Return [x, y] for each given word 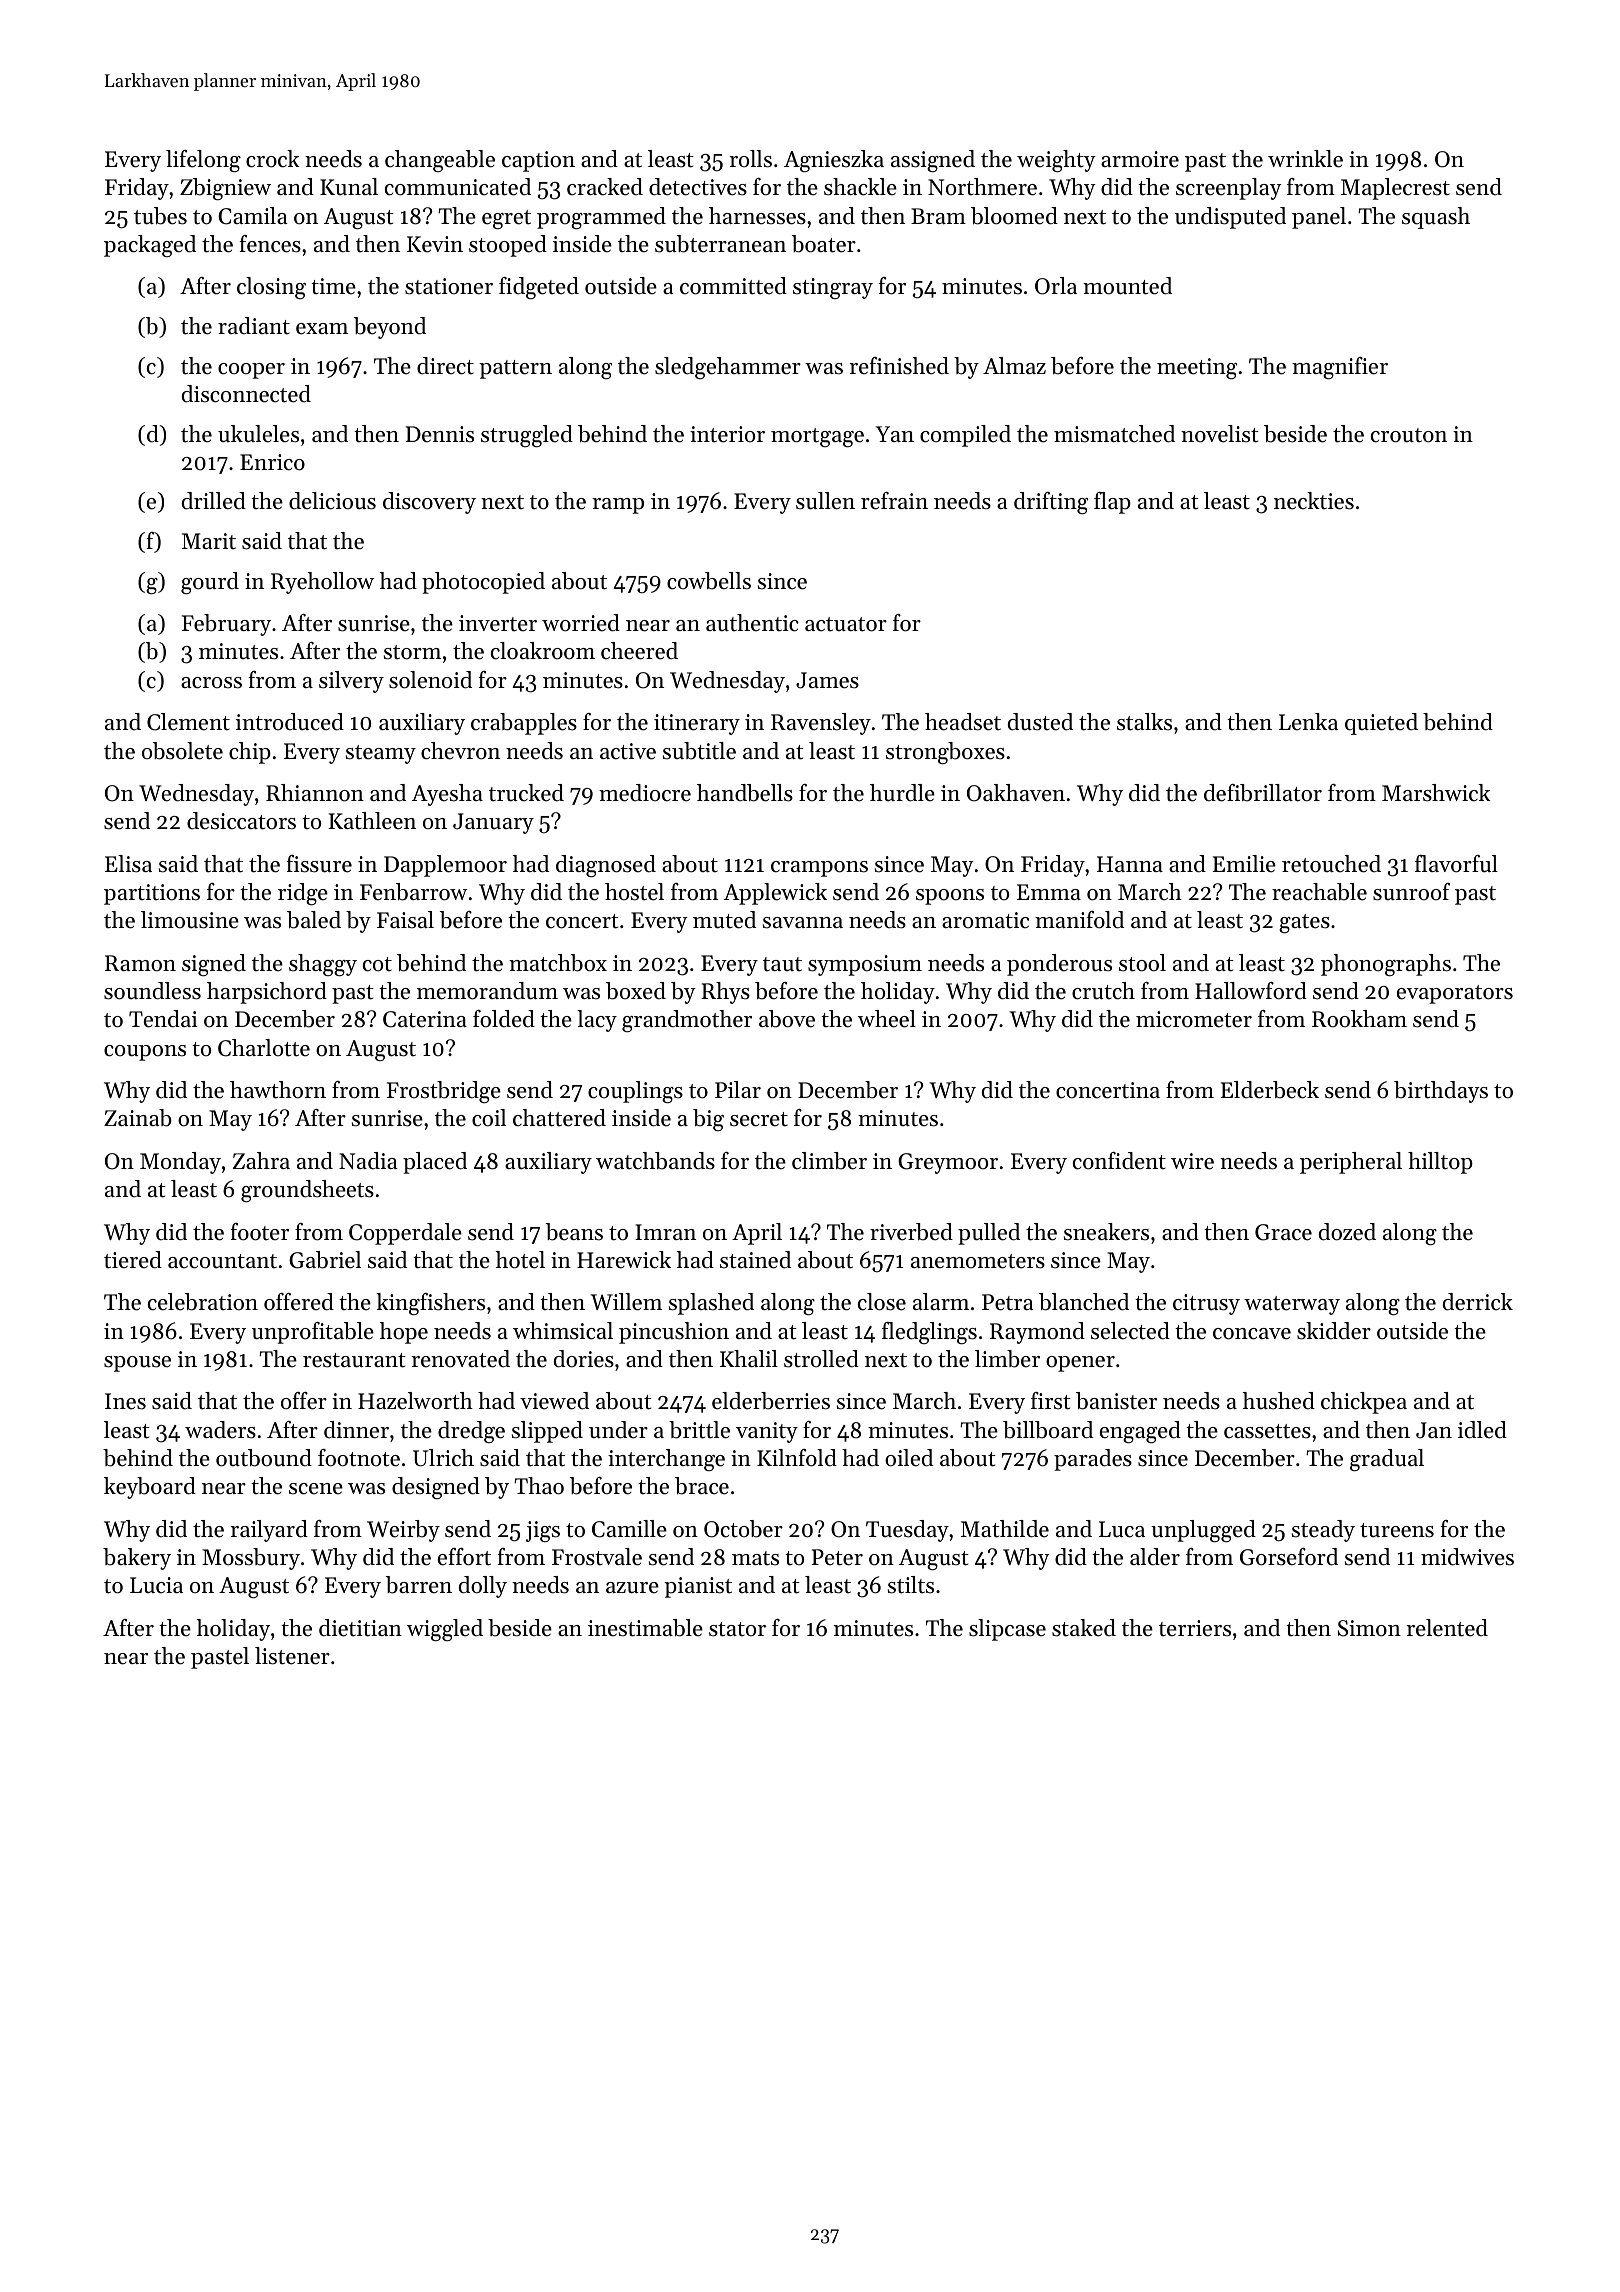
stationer [449, 286]
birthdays [1441, 1092]
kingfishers [430, 1304]
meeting [1197, 368]
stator [737, 1629]
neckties [1314, 501]
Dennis [440, 434]
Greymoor [948, 1163]
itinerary [697, 724]
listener [292, 1656]
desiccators [241, 821]
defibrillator [1263, 793]
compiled [965, 436]
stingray [833, 288]
